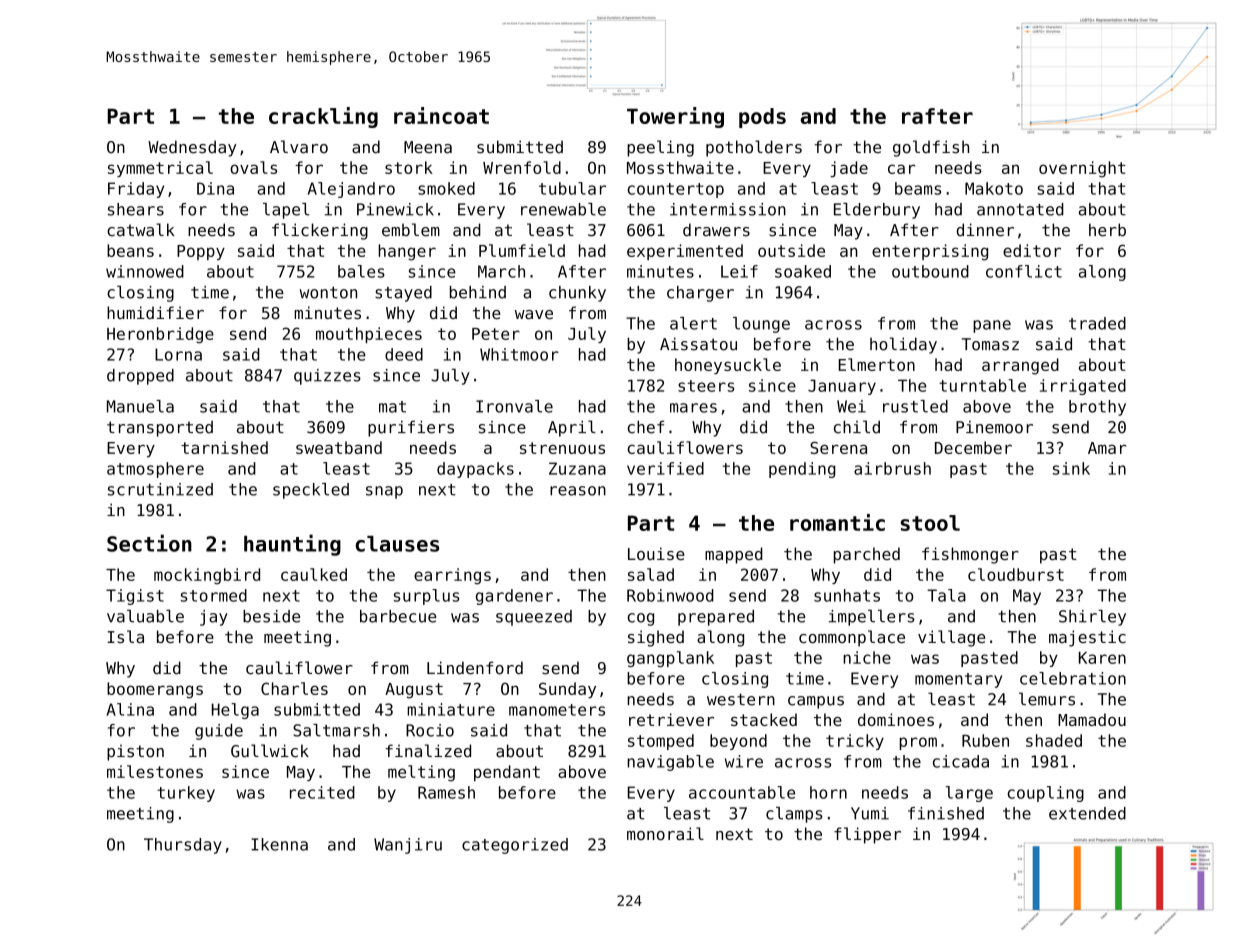  What do you see at coordinates (660, 148) in the screenshot?
I see `peeling` at bounding box center [660, 148].
